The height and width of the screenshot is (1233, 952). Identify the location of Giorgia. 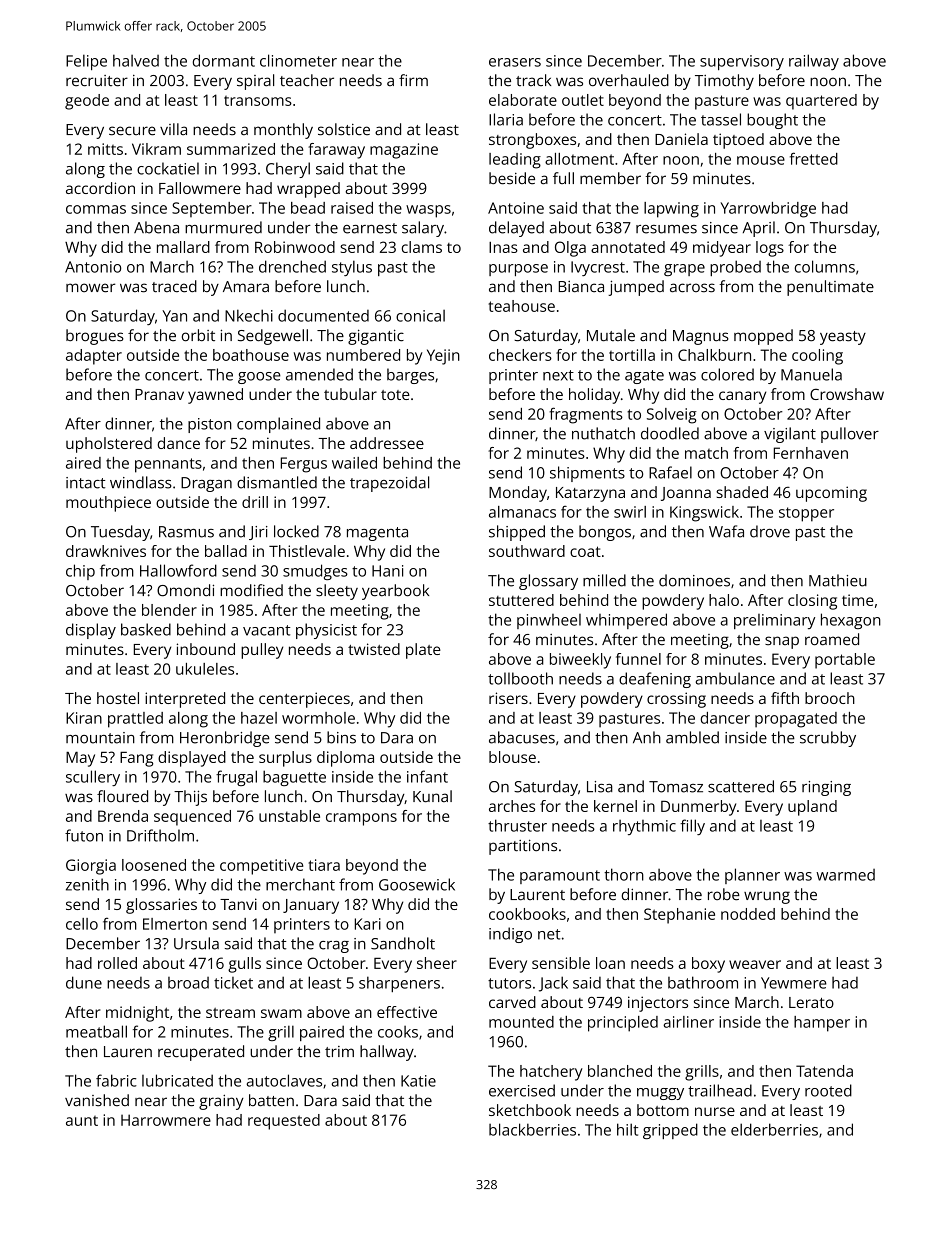
(91, 867).
